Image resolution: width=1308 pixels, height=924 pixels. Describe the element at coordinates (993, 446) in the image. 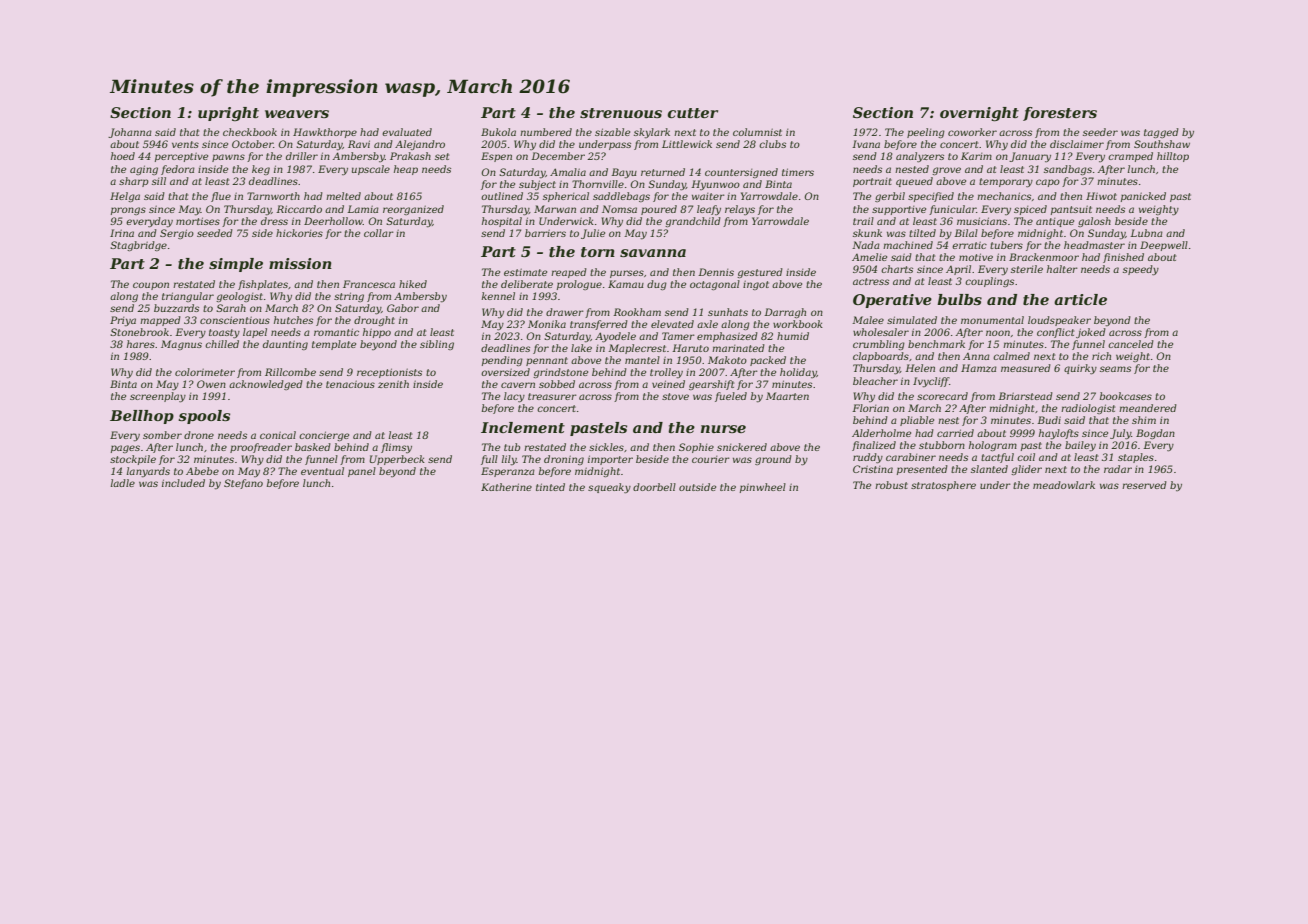

I see `hologram` at that location.
